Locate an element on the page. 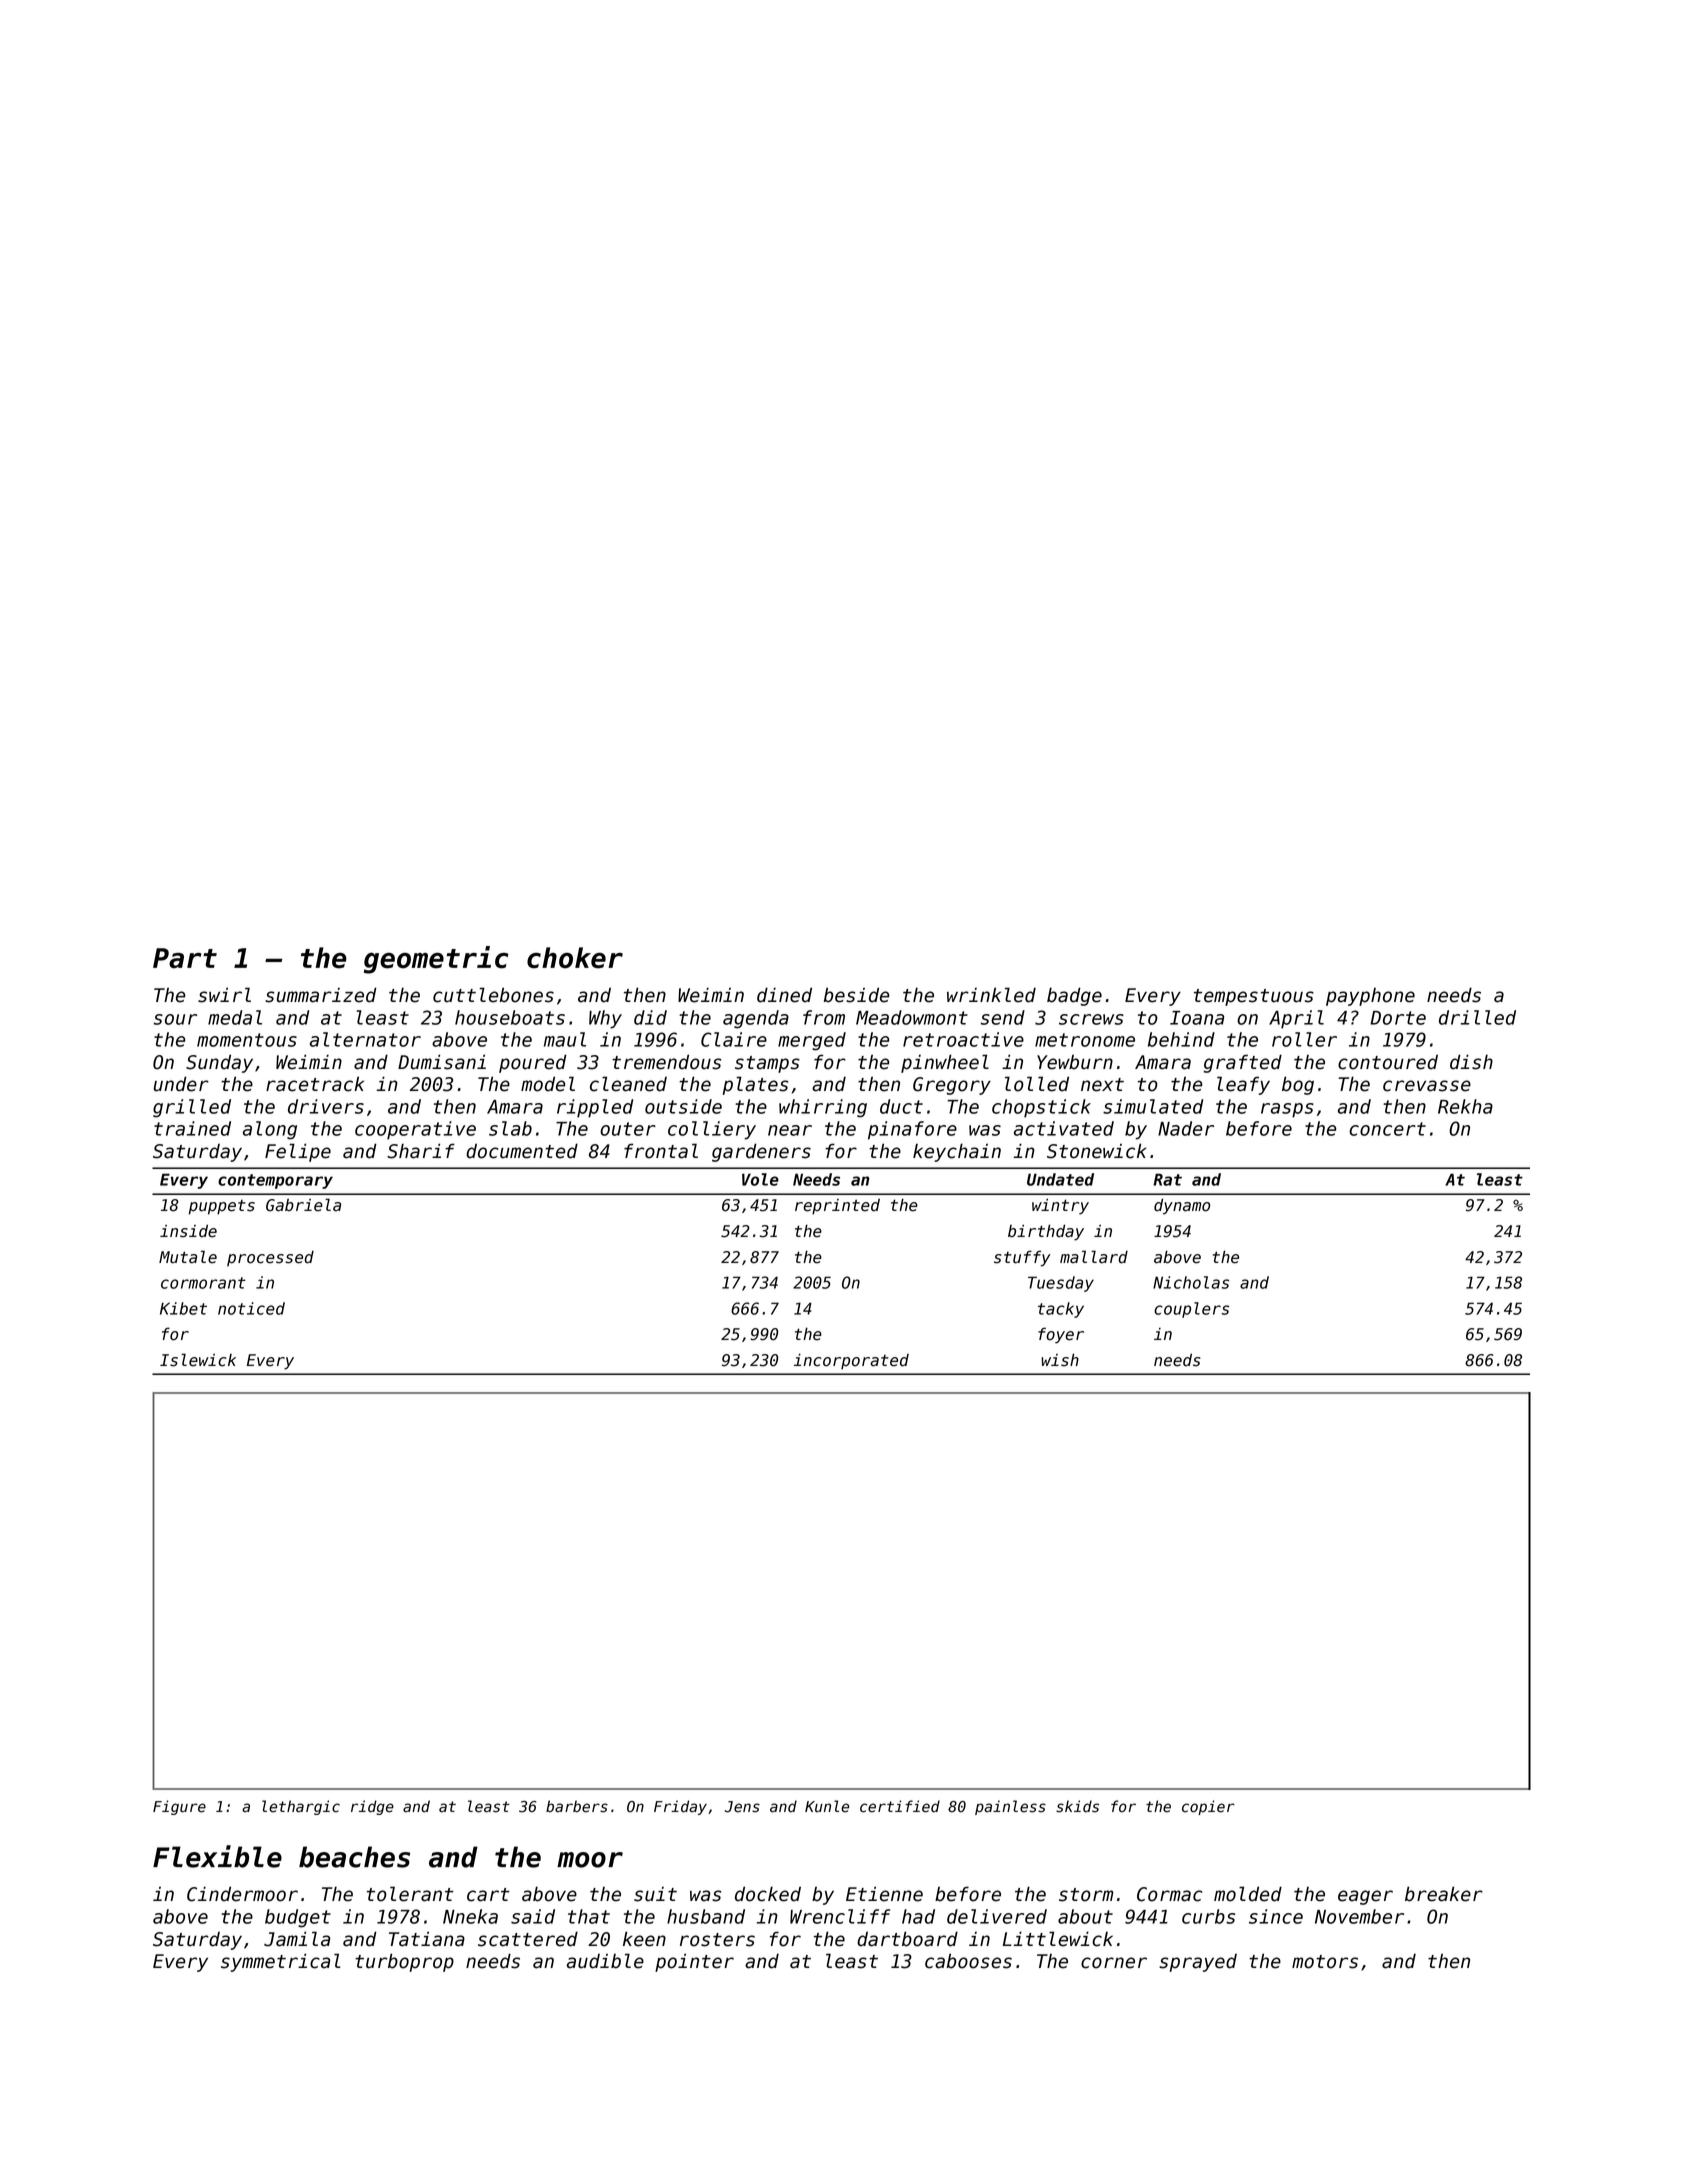 This page has height=2178, width=1683. payphone is located at coordinates (1370, 997).
